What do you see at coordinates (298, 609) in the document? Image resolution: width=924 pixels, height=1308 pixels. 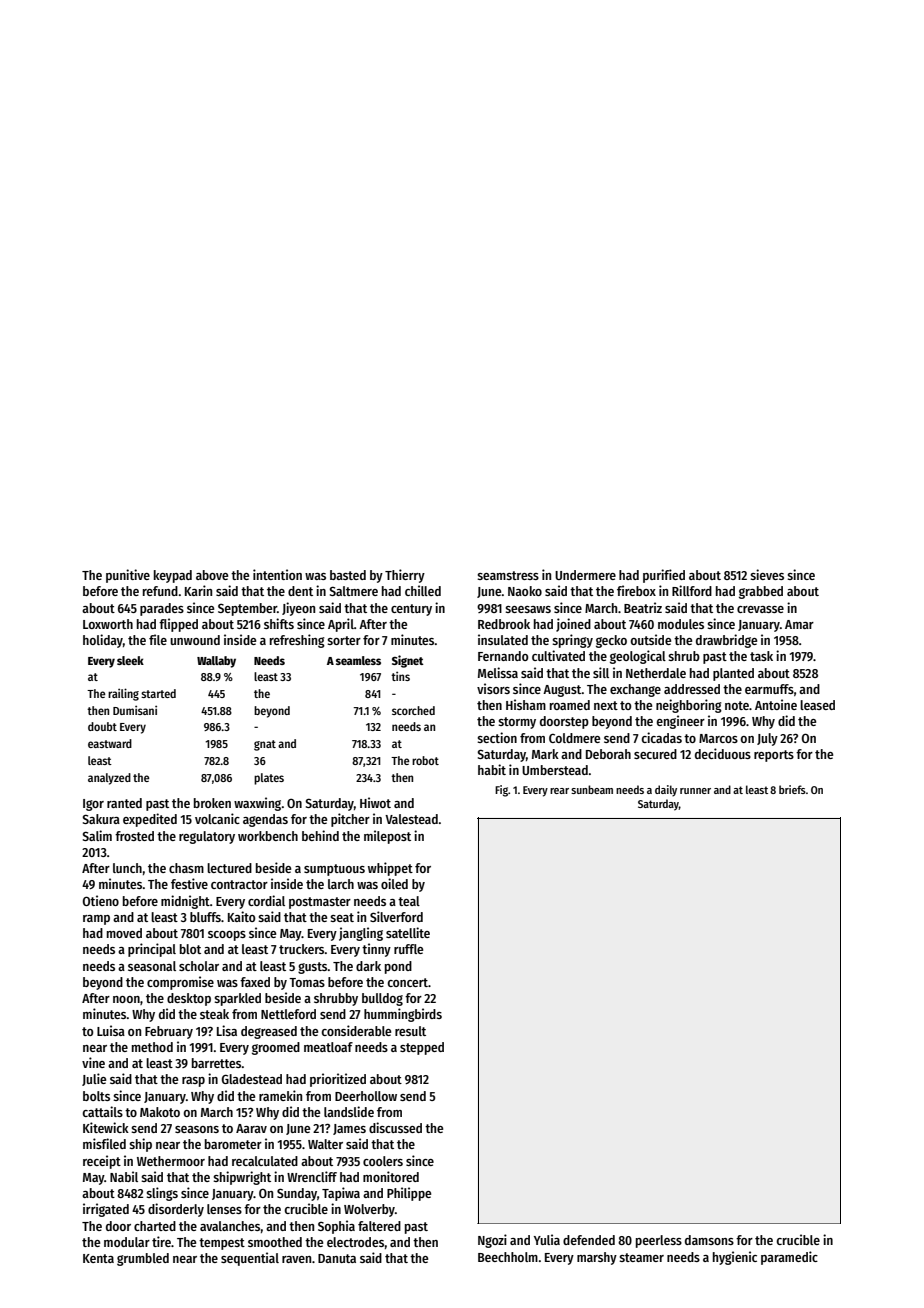 I see `Jiyeon` at bounding box center [298, 609].
